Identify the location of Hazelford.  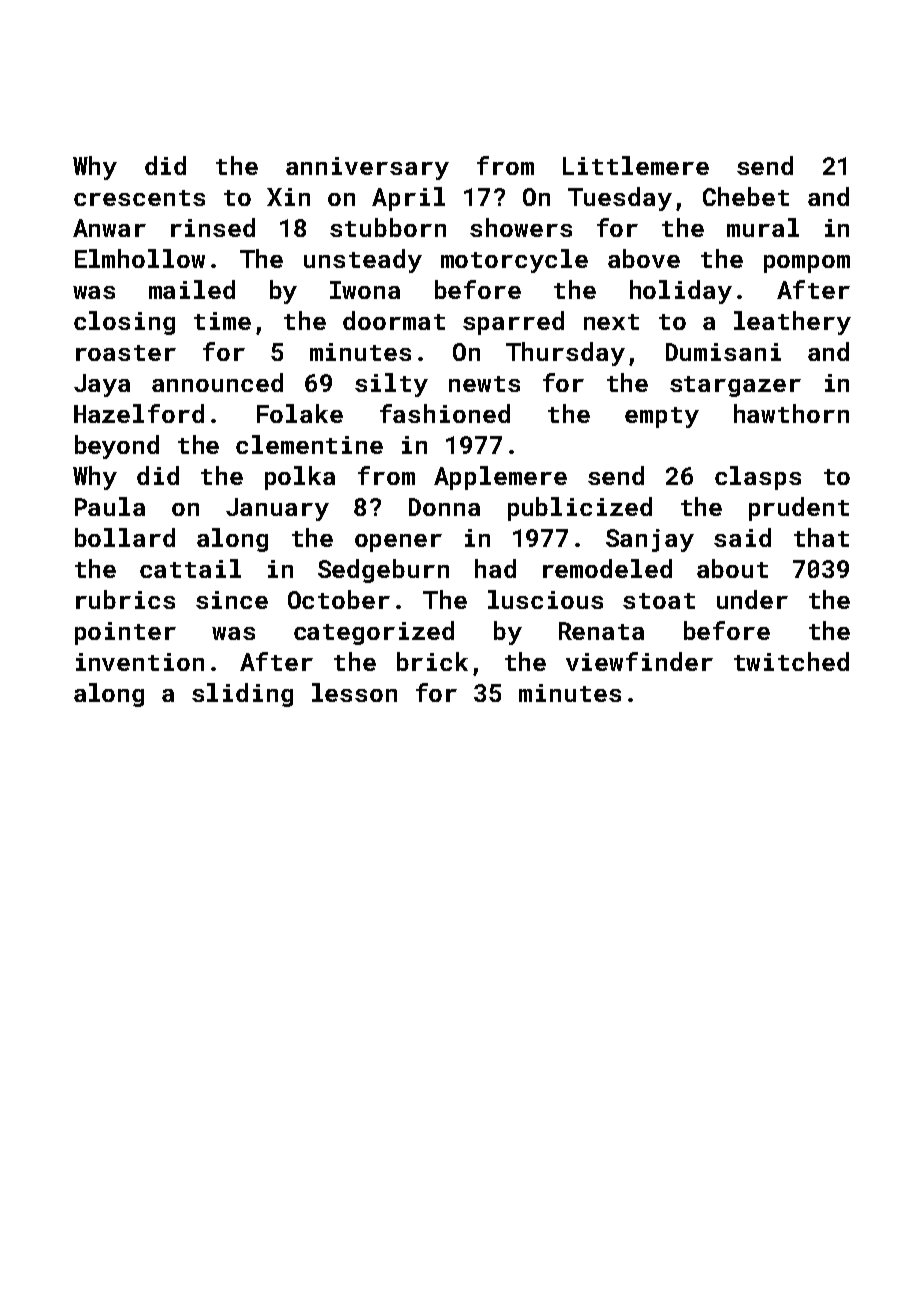
(139, 413).
